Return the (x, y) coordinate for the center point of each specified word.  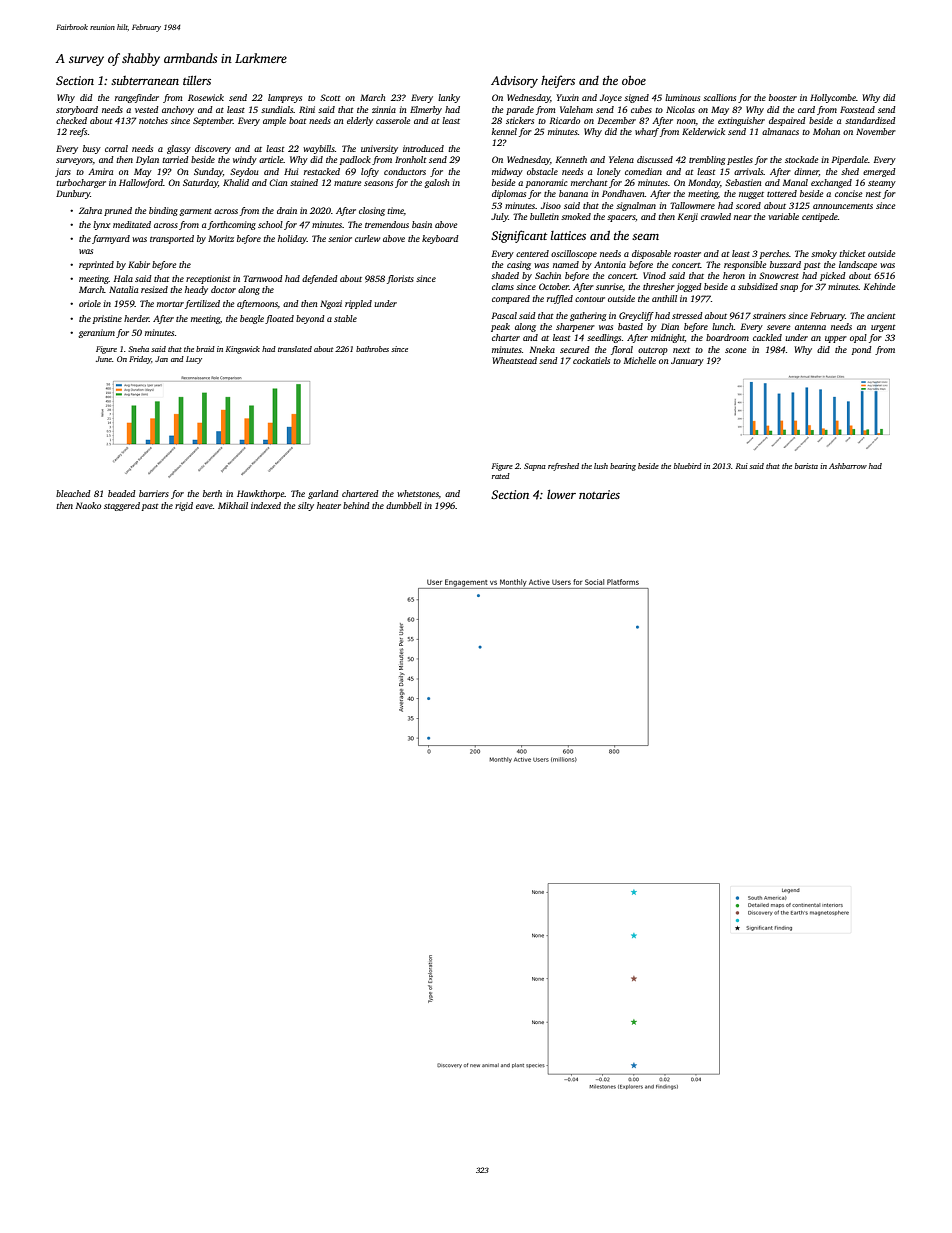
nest (873, 194)
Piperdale (850, 160)
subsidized (758, 286)
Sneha (138, 349)
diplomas (509, 194)
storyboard (77, 110)
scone (735, 350)
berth (212, 493)
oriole (90, 303)
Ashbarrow (848, 466)
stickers (520, 120)
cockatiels (591, 360)
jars (63, 172)
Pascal (504, 315)
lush (601, 466)
